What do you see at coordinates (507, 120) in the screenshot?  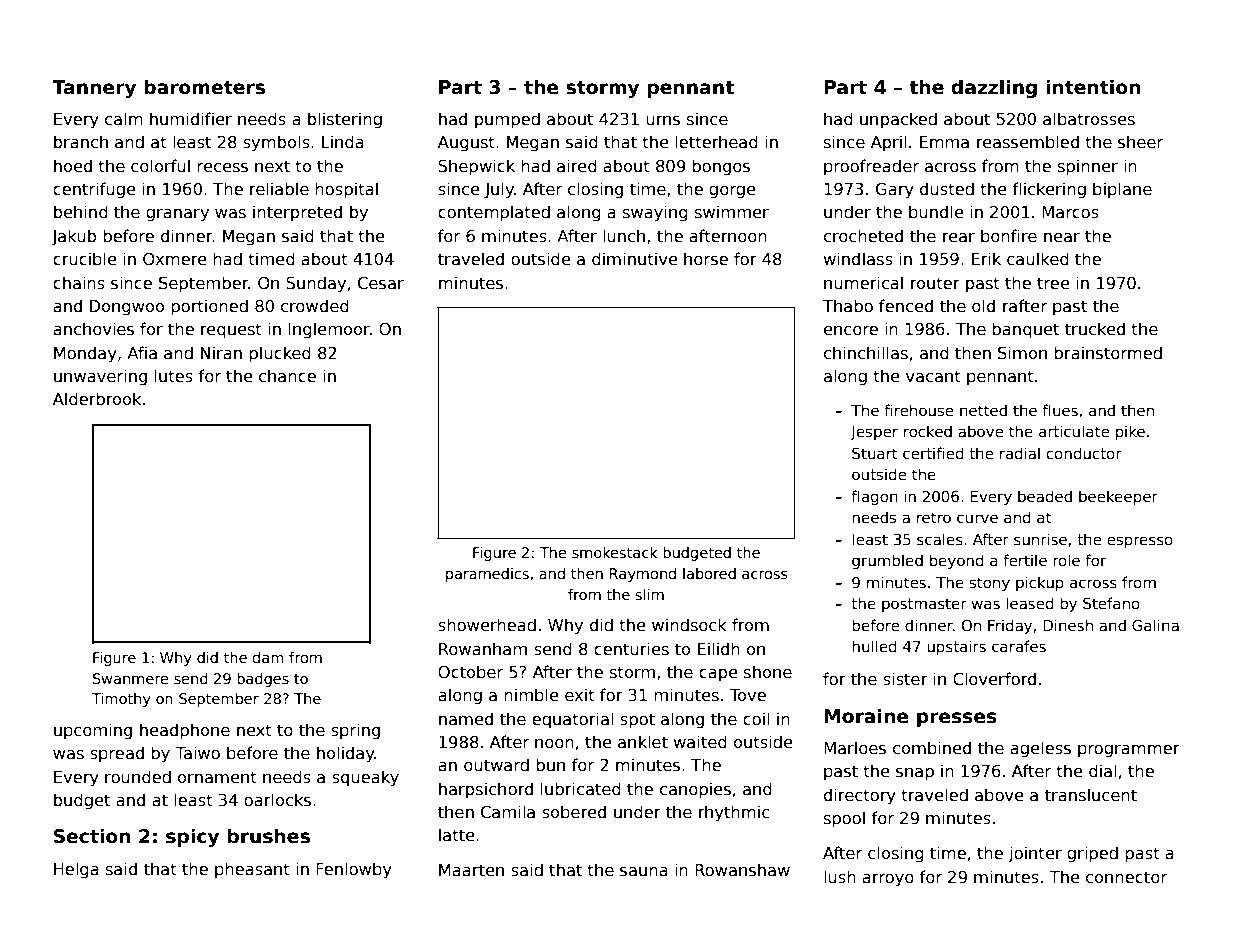 I see `pumped` at bounding box center [507, 120].
